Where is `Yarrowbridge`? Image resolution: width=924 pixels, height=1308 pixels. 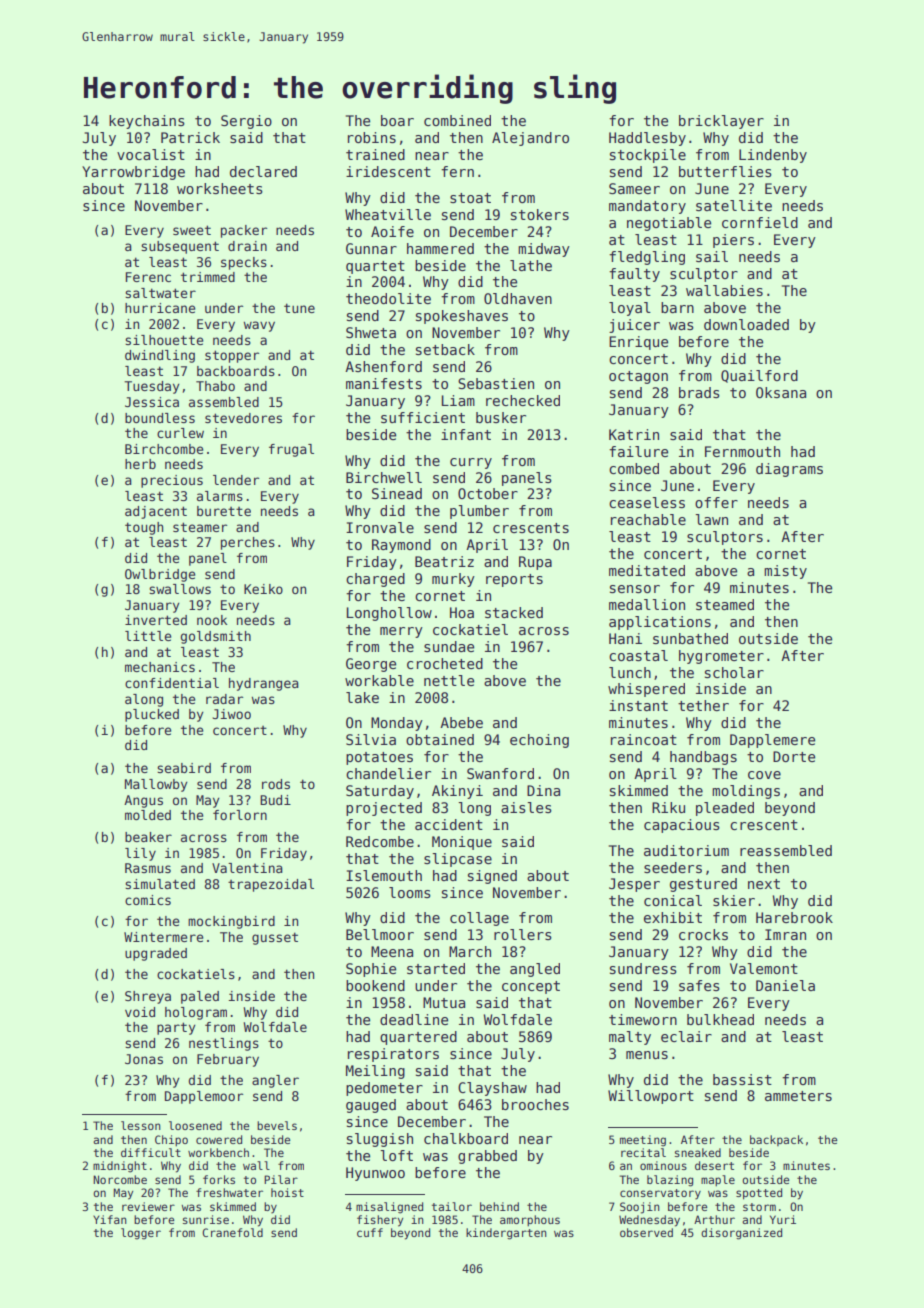 Yarrowbridge is located at coordinates (133, 173).
